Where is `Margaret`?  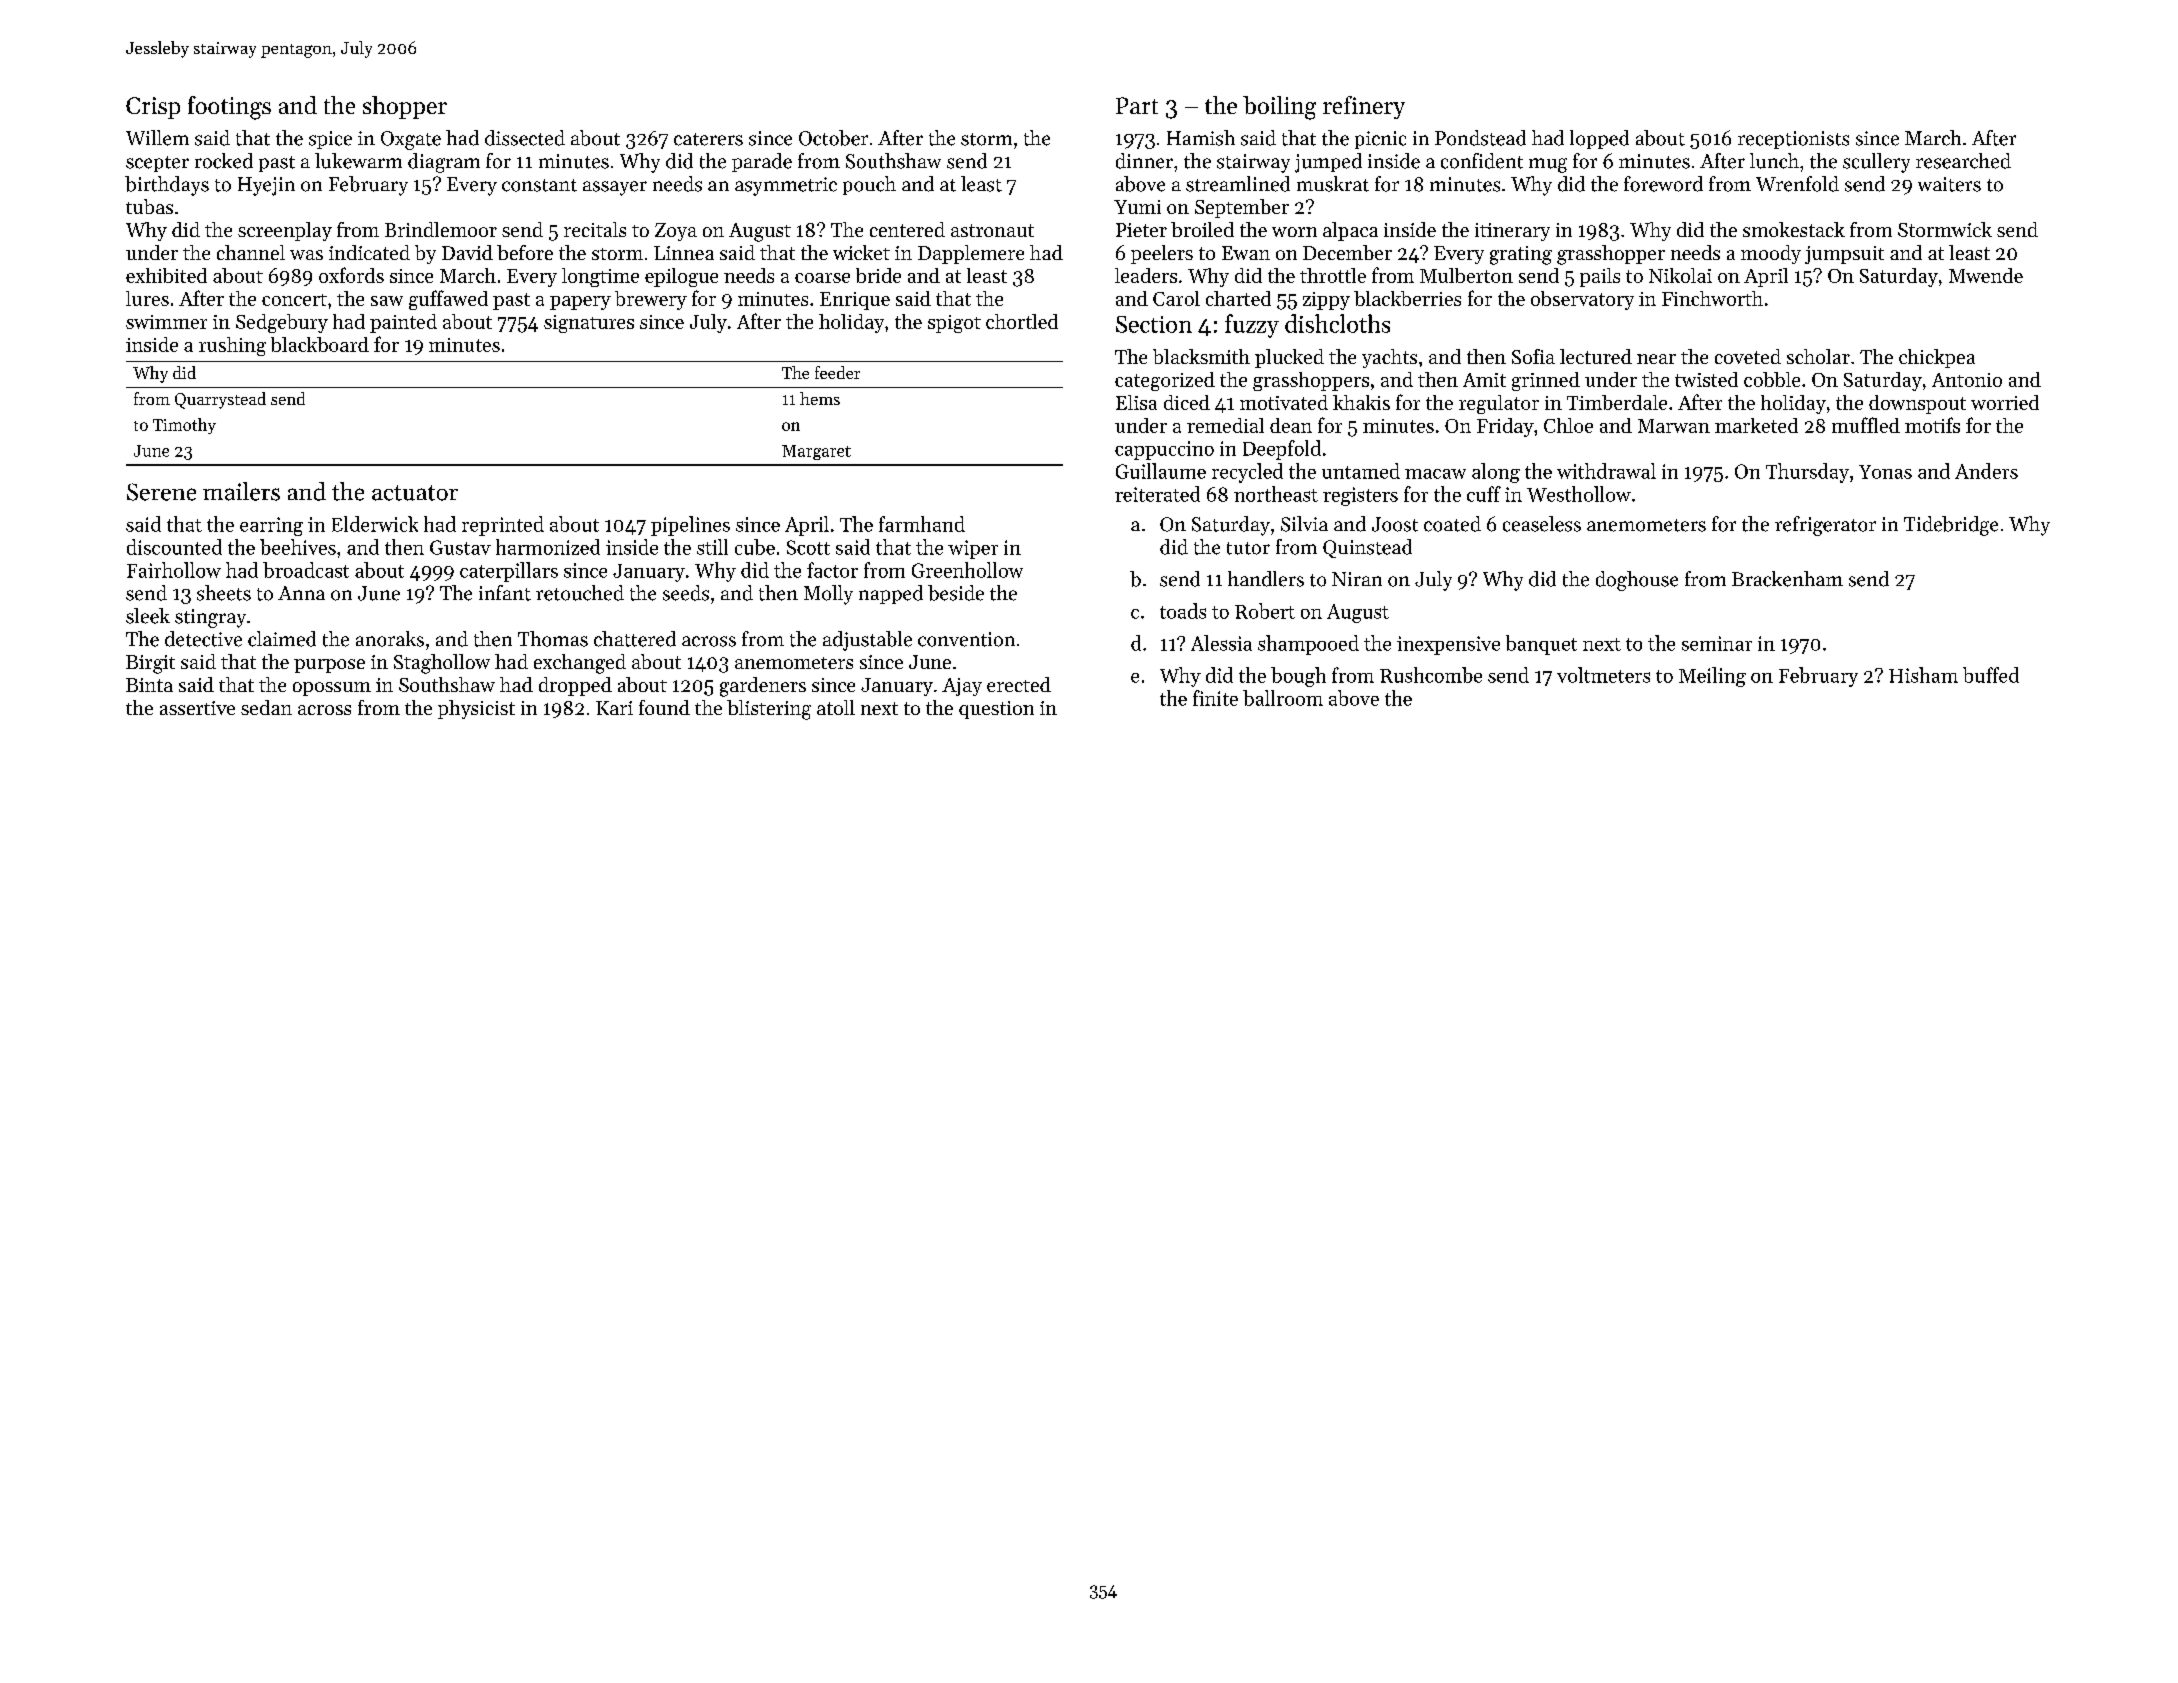
Margaret is located at coordinates (816, 452).
